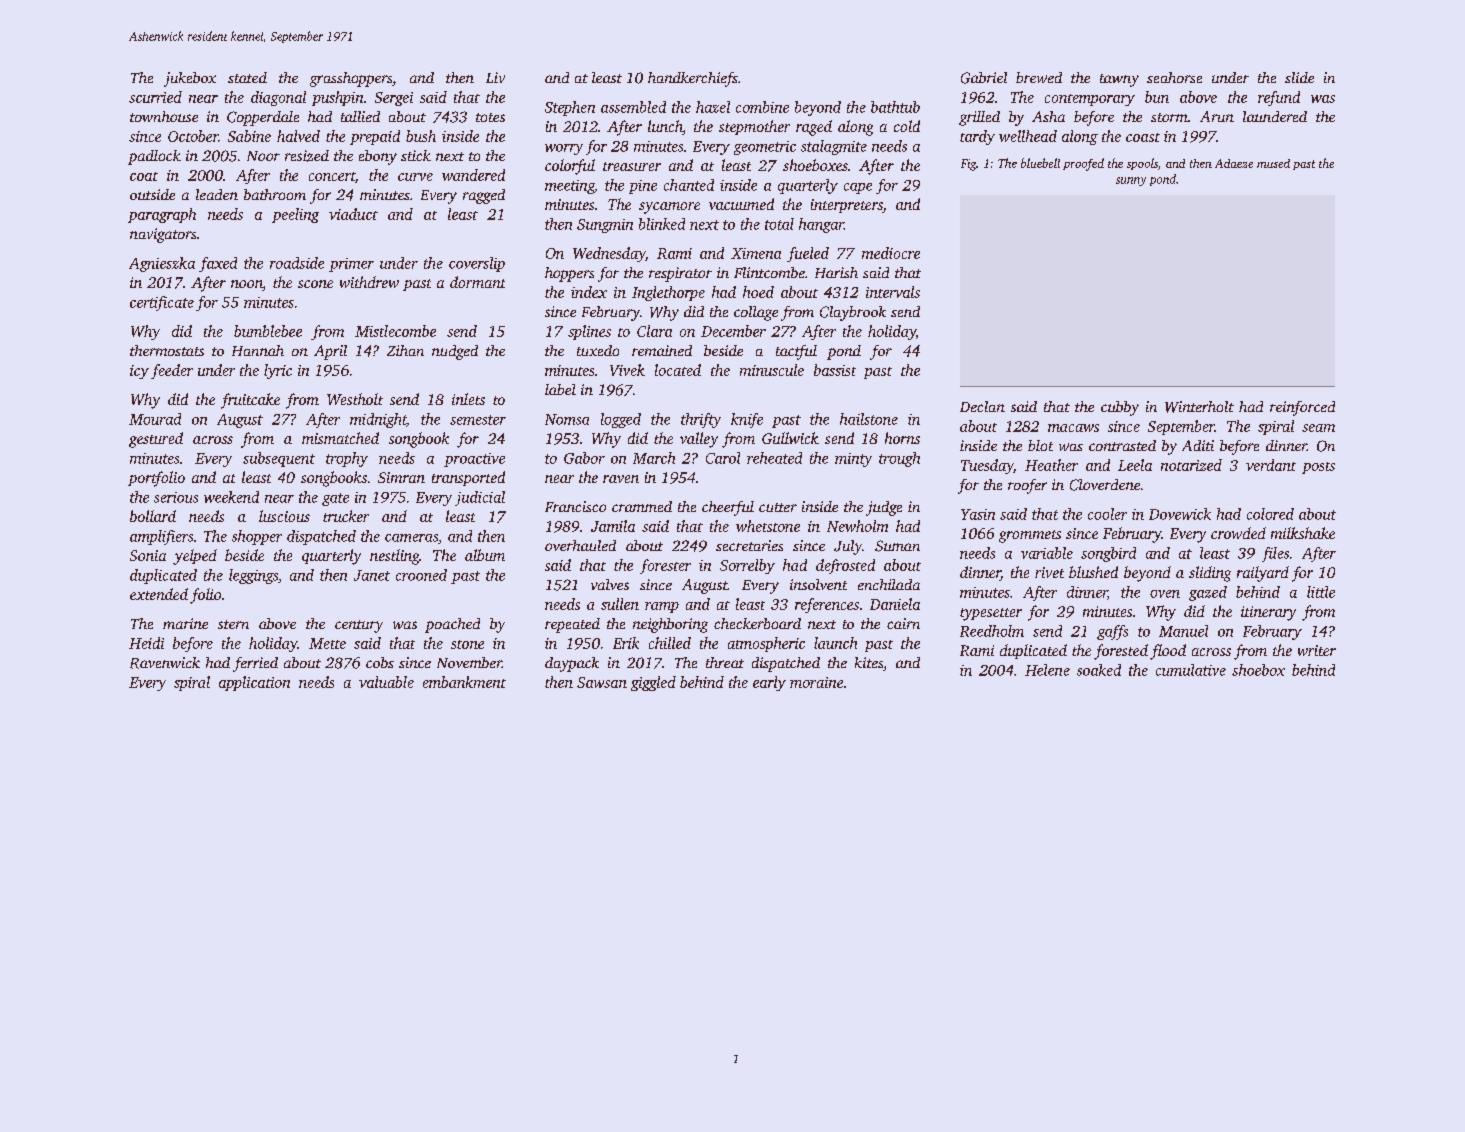 Image resolution: width=1465 pixels, height=1132 pixels. What do you see at coordinates (378, 420) in the image?
I see `midnight` at bounding box center [378, 420].
